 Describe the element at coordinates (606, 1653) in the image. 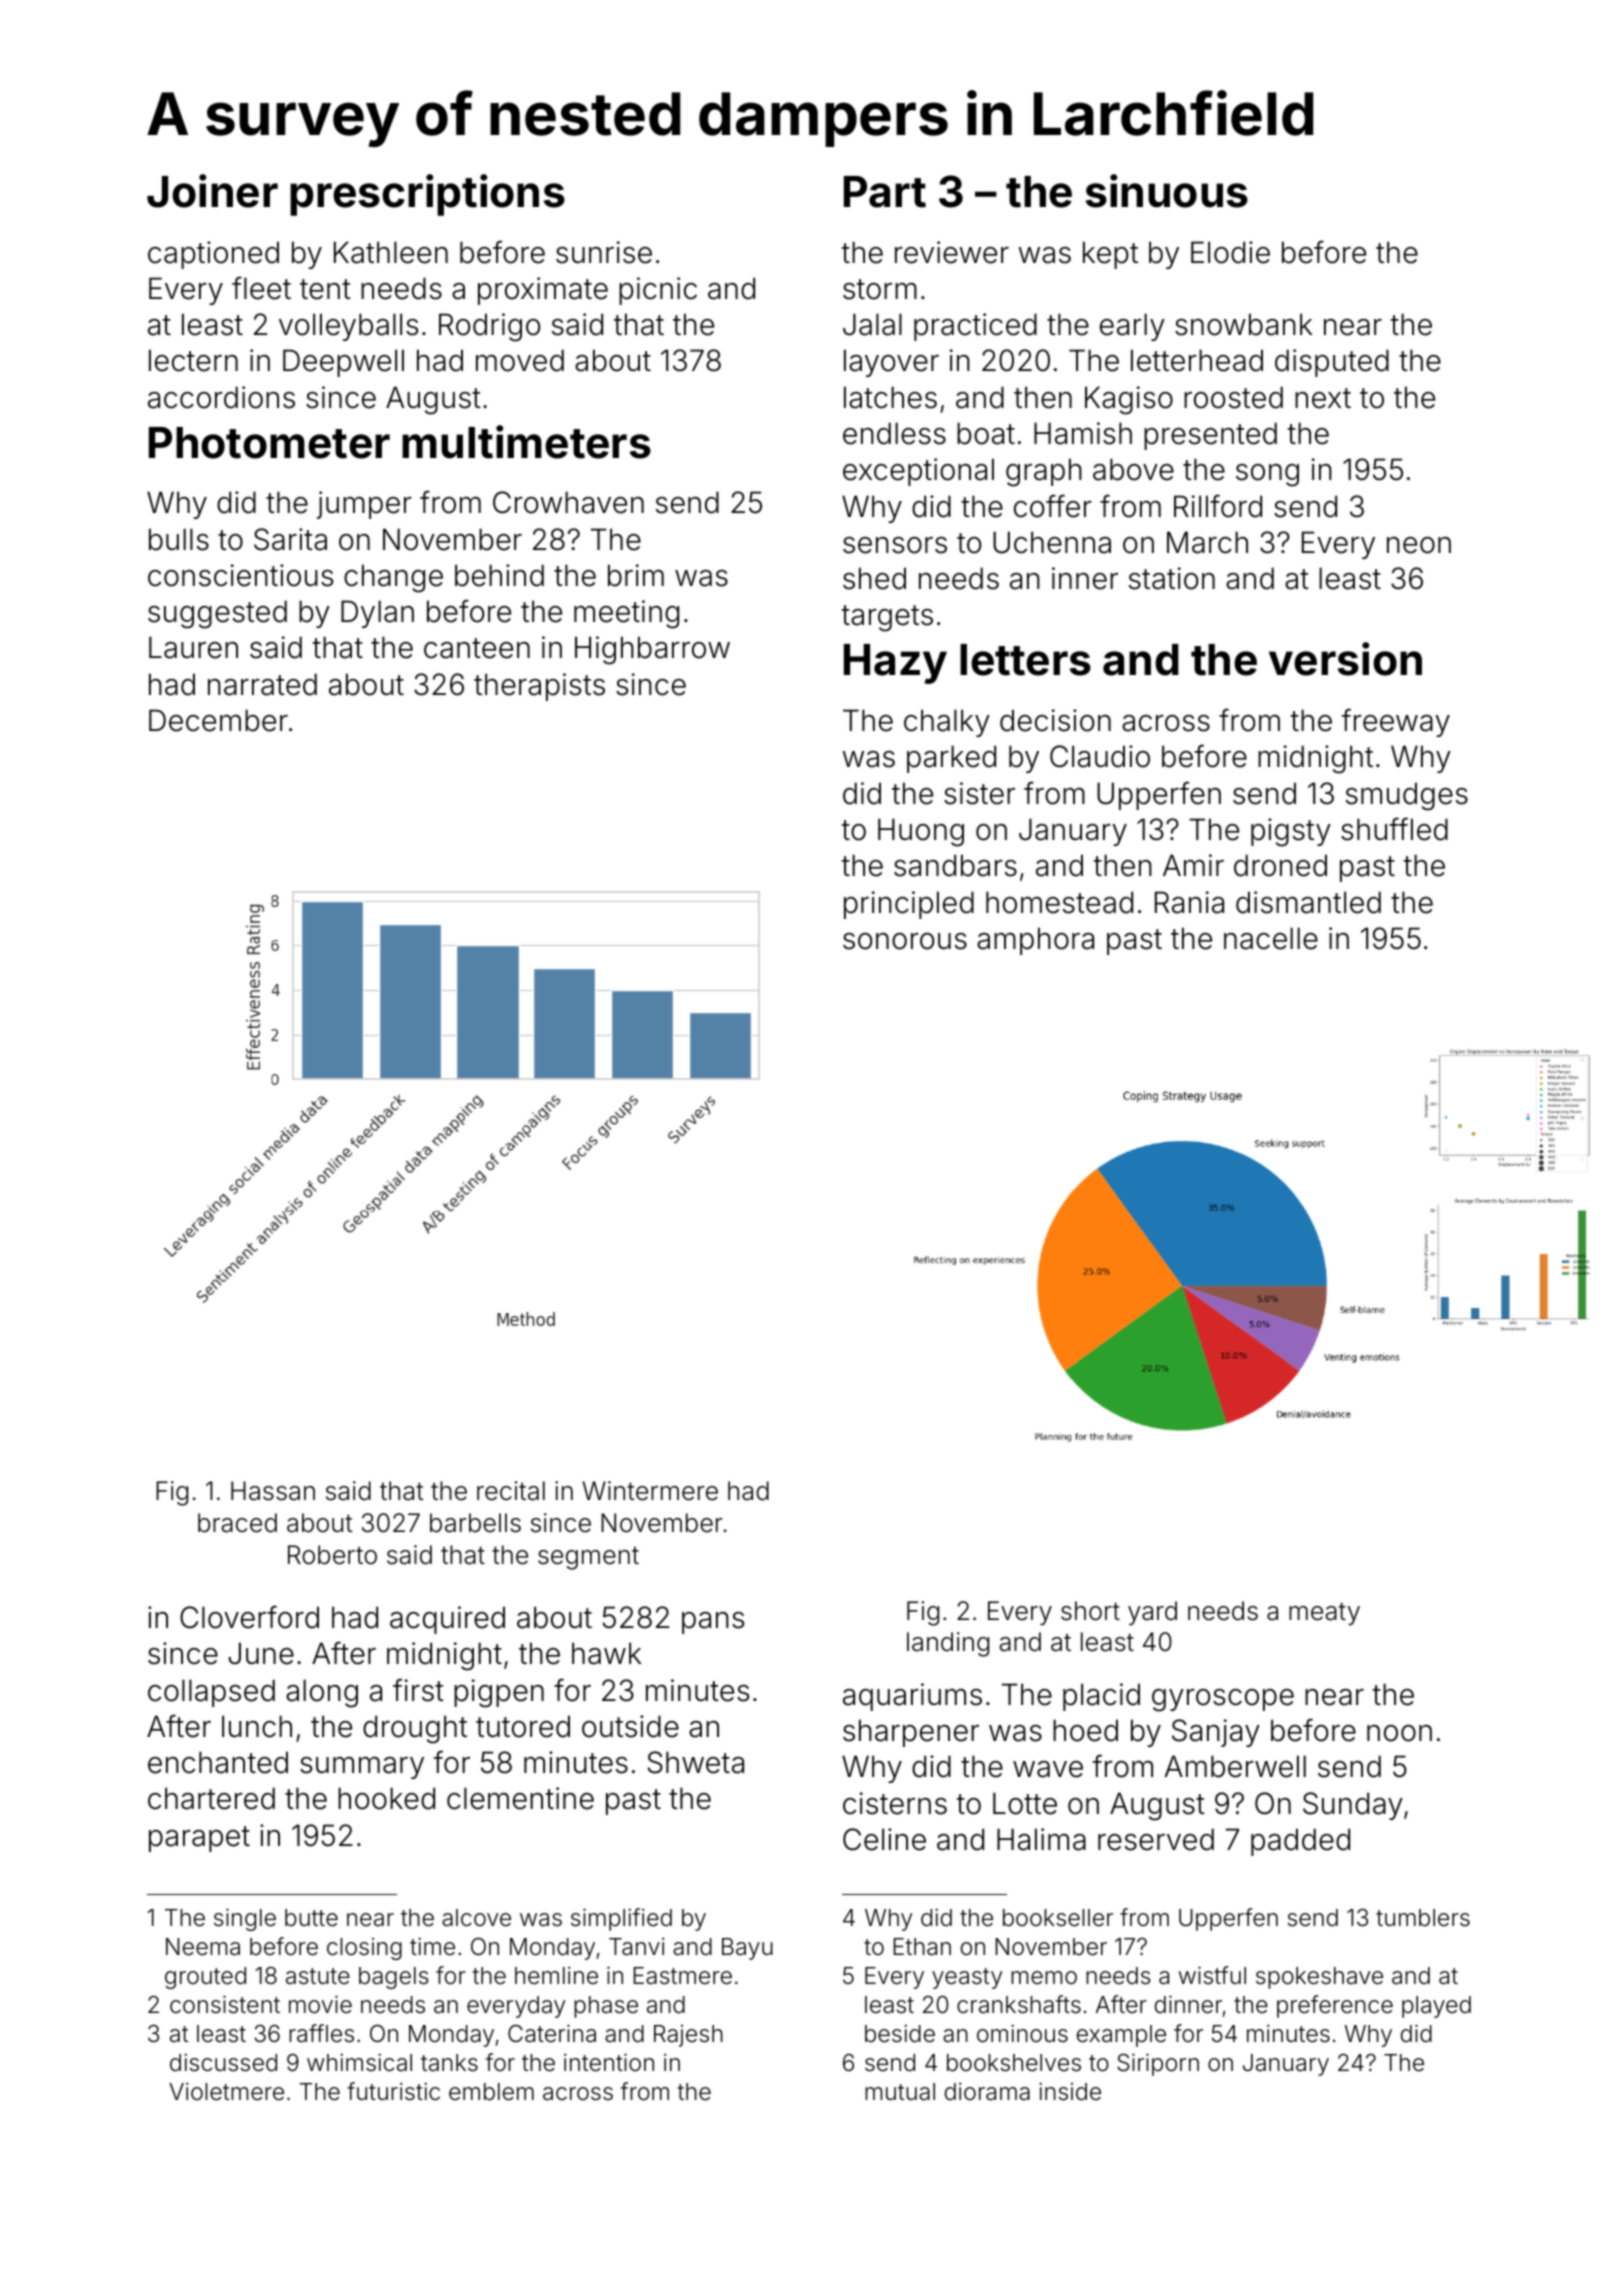

I see `hawk` at that location.
